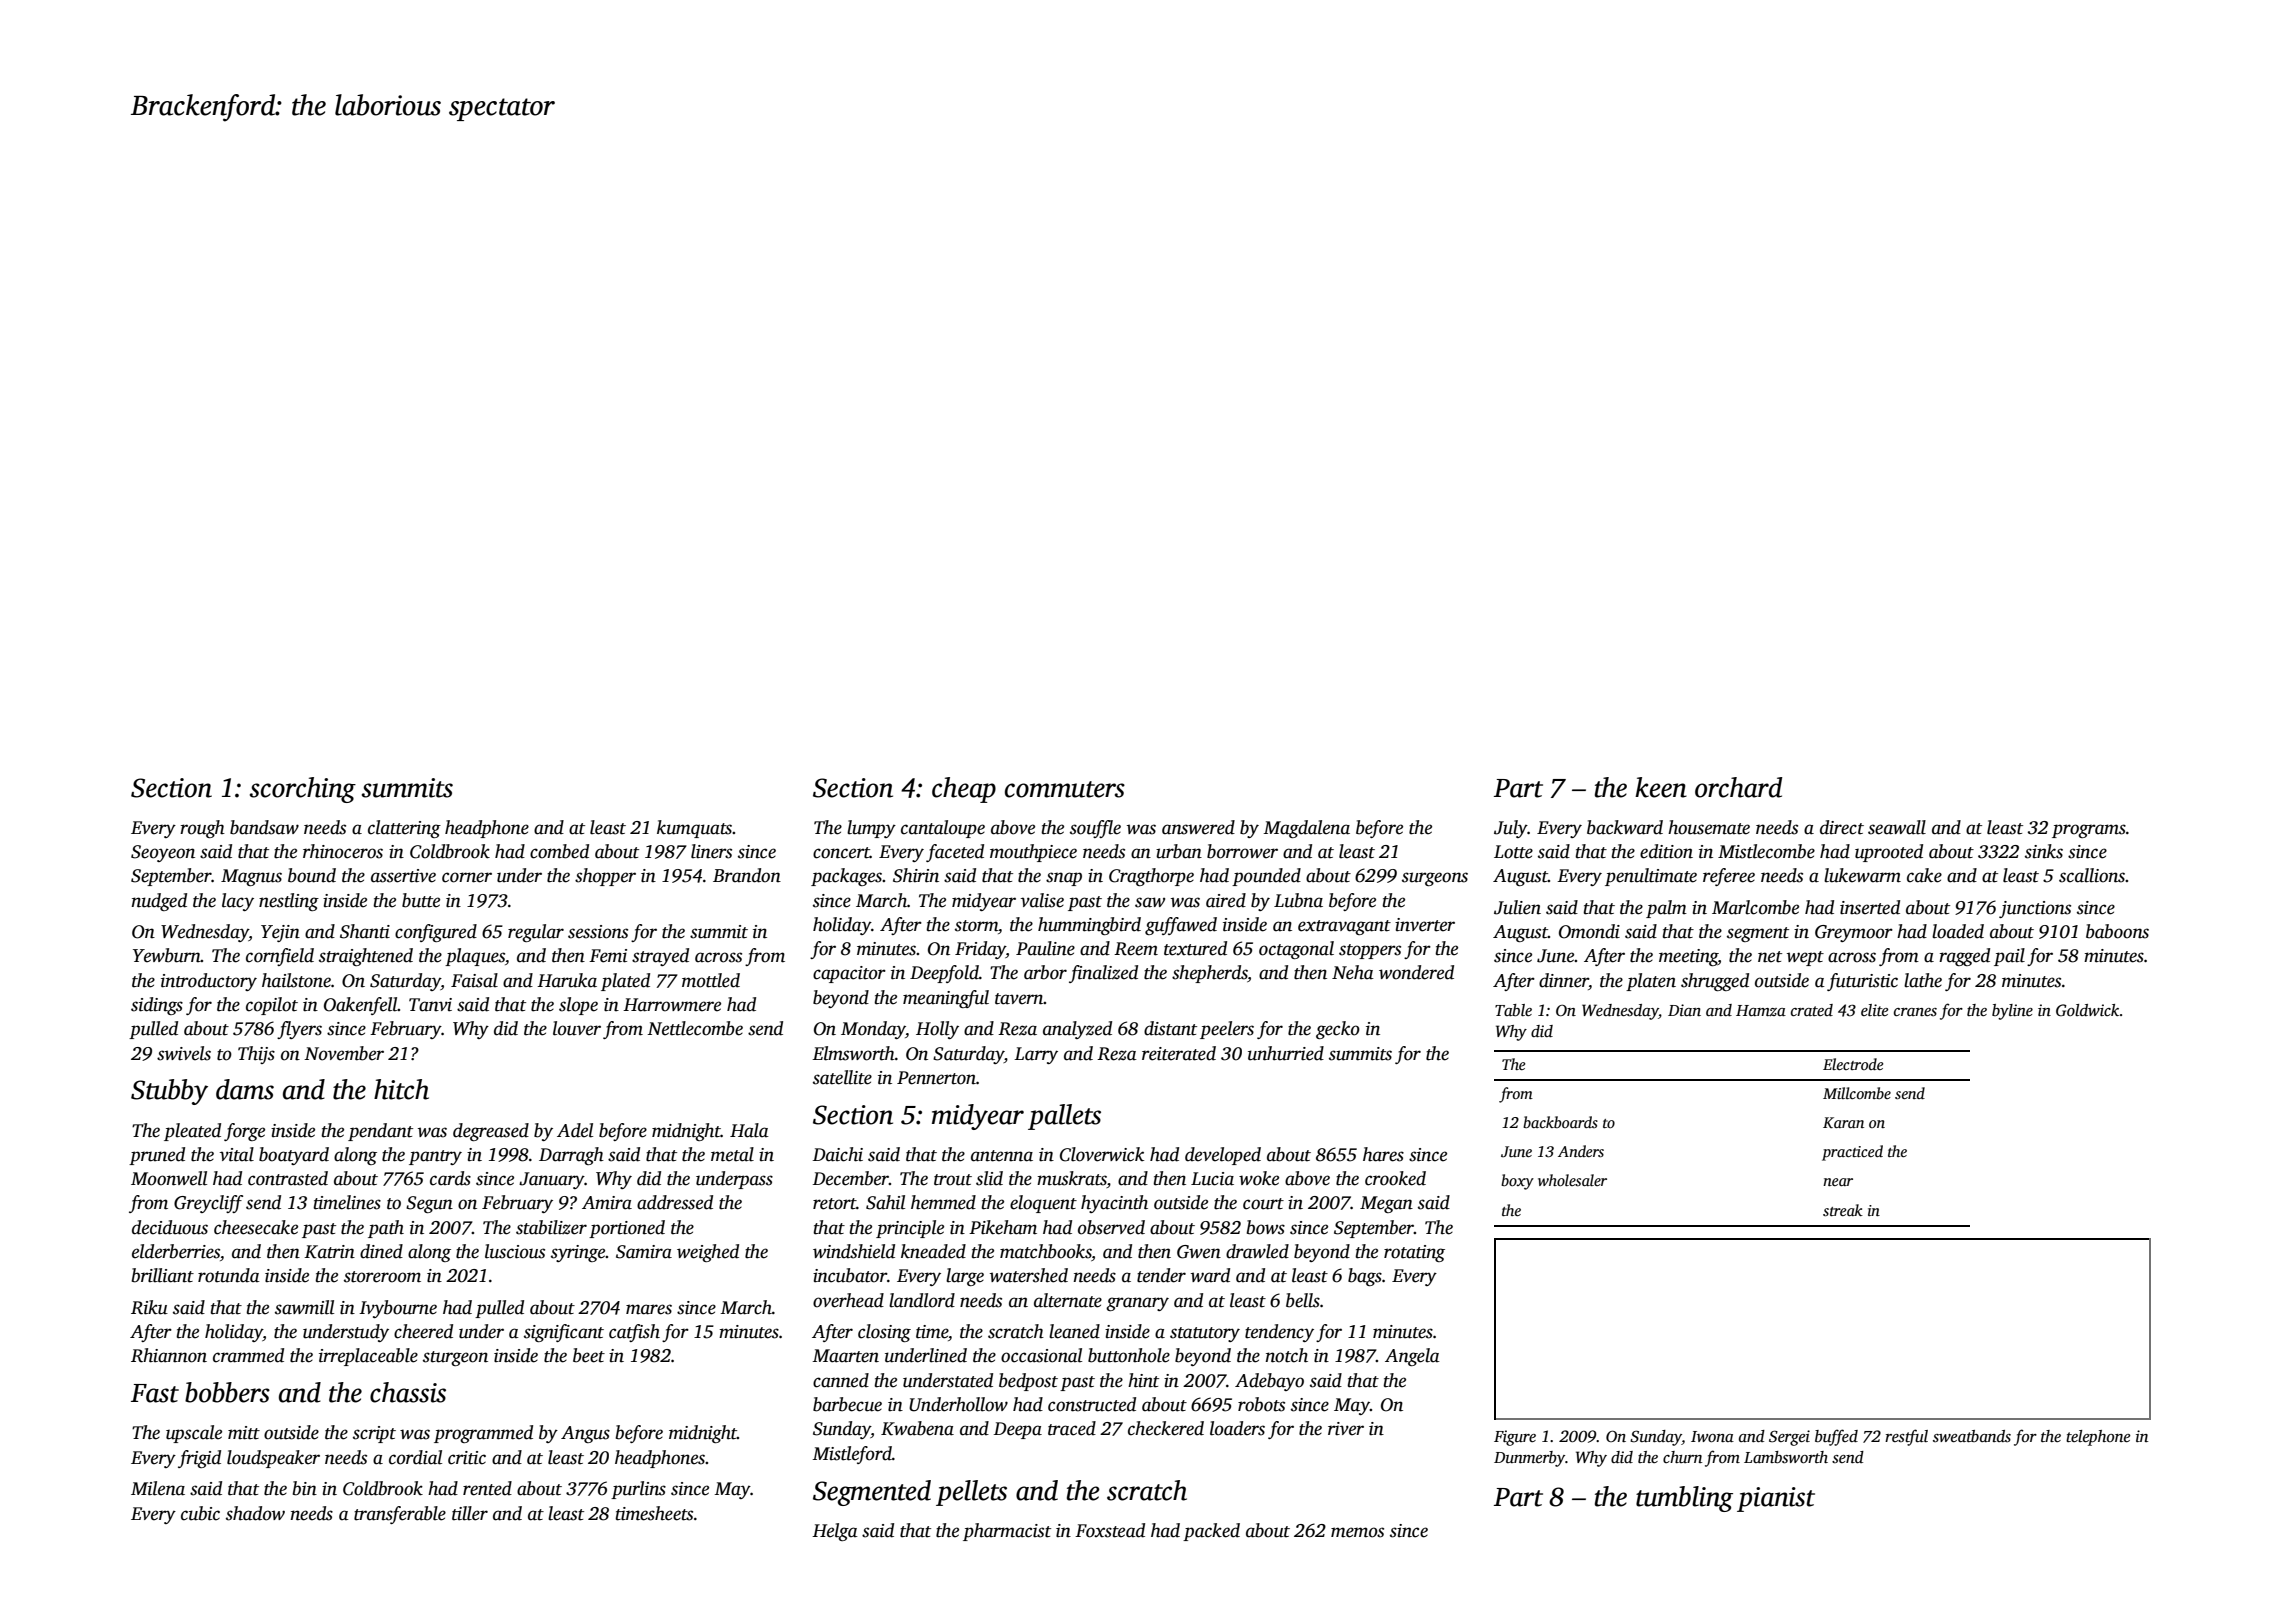 The width and height of the screenshot is (2282, 1614). What do you see at coordinates (1065, 789) in the screenshot?
I see `commuters` at bounding box center [1065, 789].
